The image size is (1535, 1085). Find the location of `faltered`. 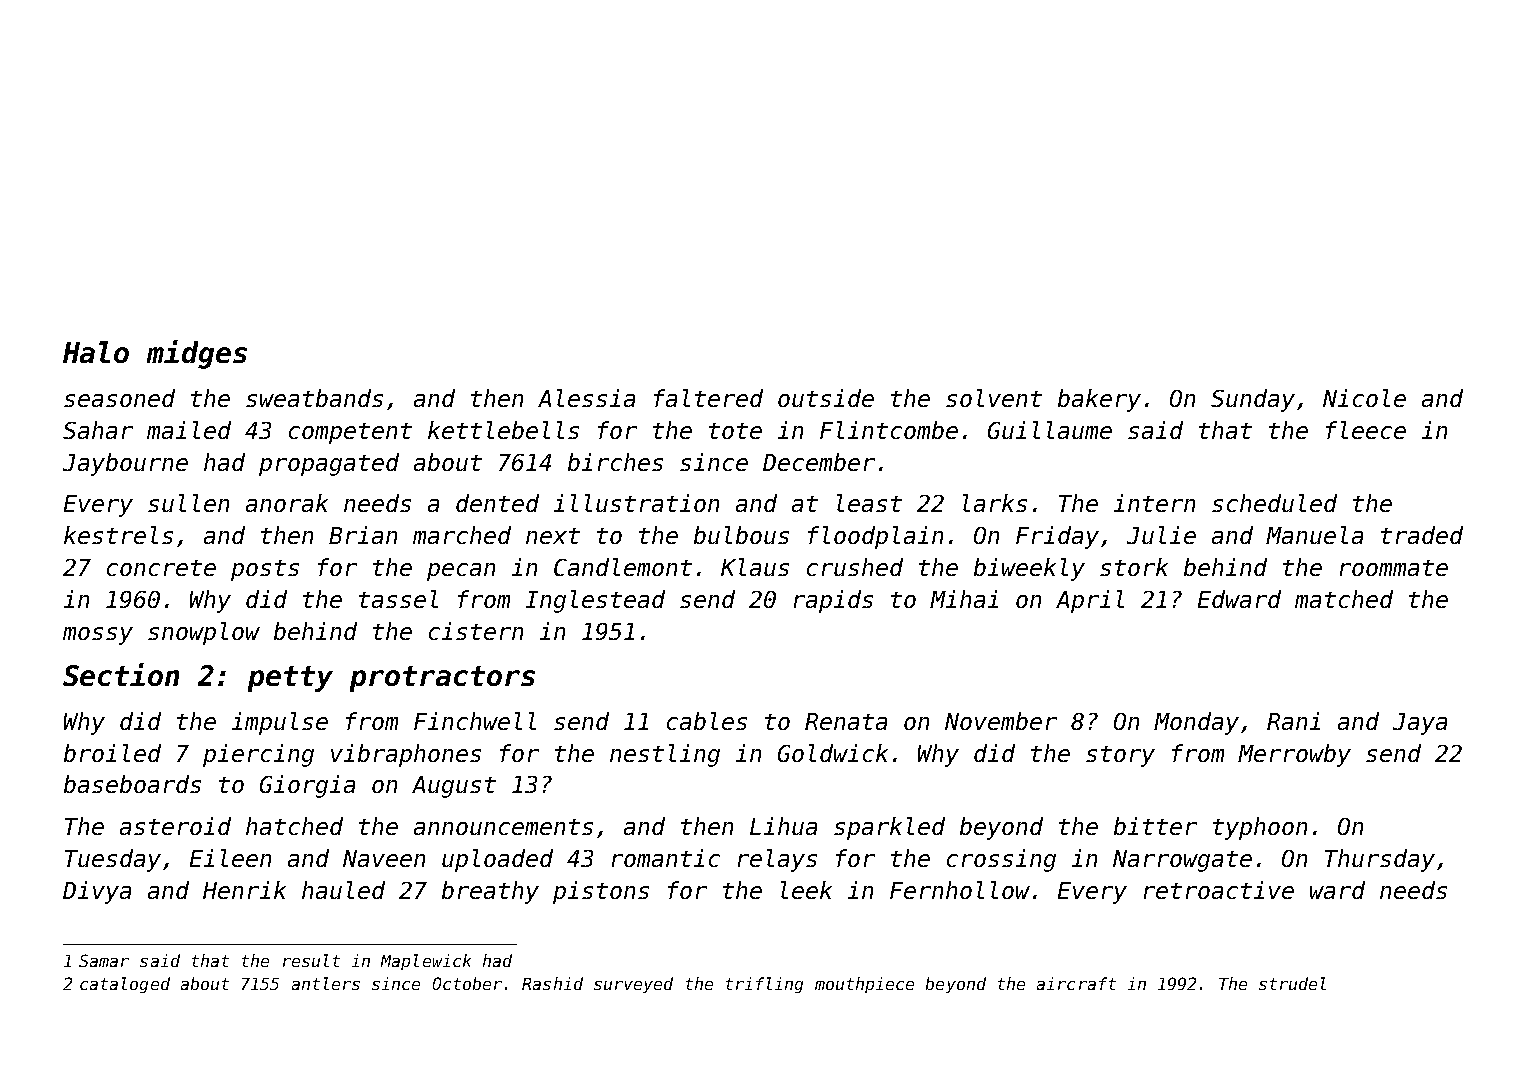

faltered is located at coordinates (708, 398).
